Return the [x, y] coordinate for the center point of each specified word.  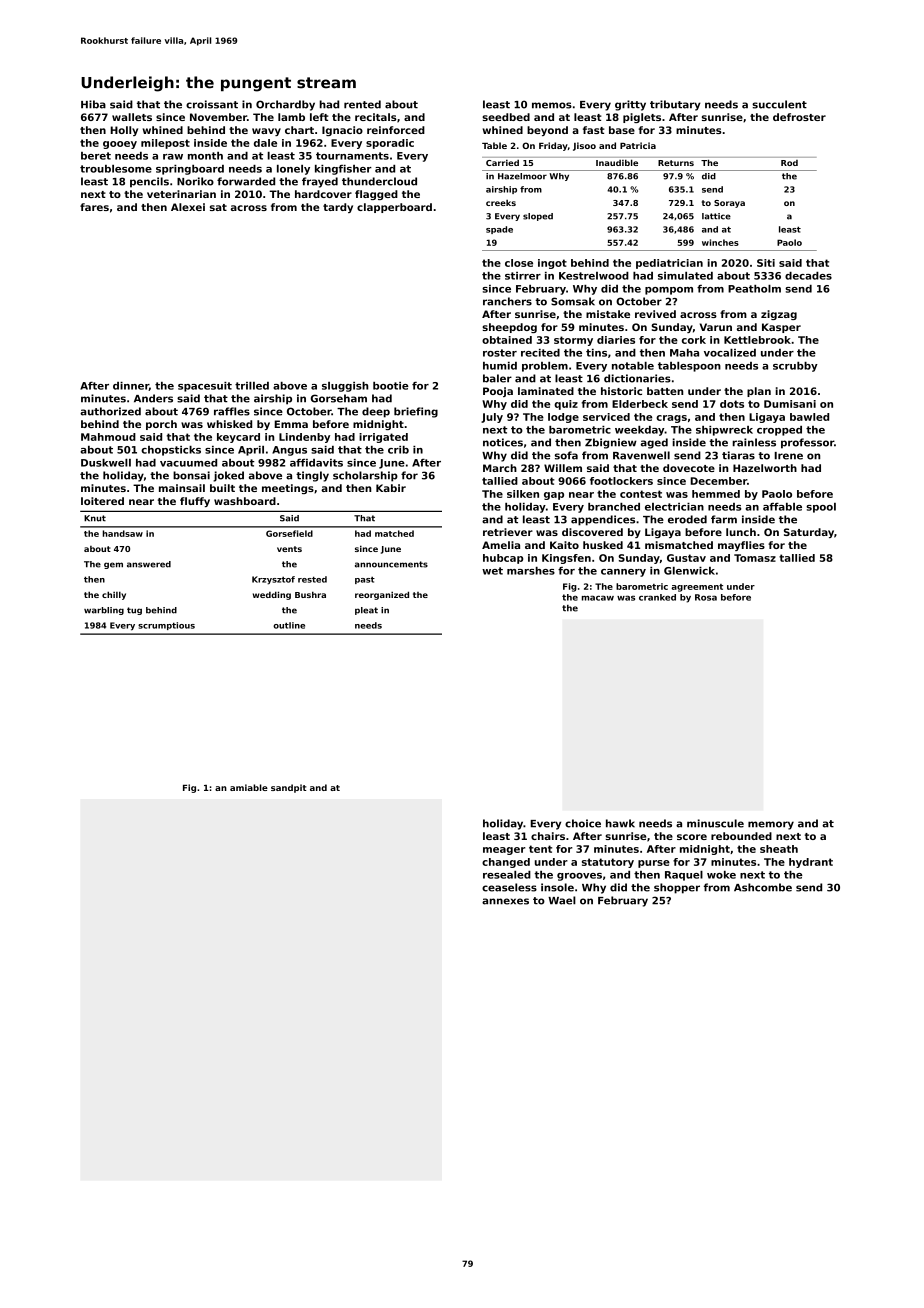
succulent [779, 104]
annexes [505, 901]
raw [173, 157]
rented [362, 104]
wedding [272, 595]
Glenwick [689, 571]
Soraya [729, 204]
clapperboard [394, 208]
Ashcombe [763, 887]
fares [94, 207]
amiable [249, 787]
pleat [366, 611]
